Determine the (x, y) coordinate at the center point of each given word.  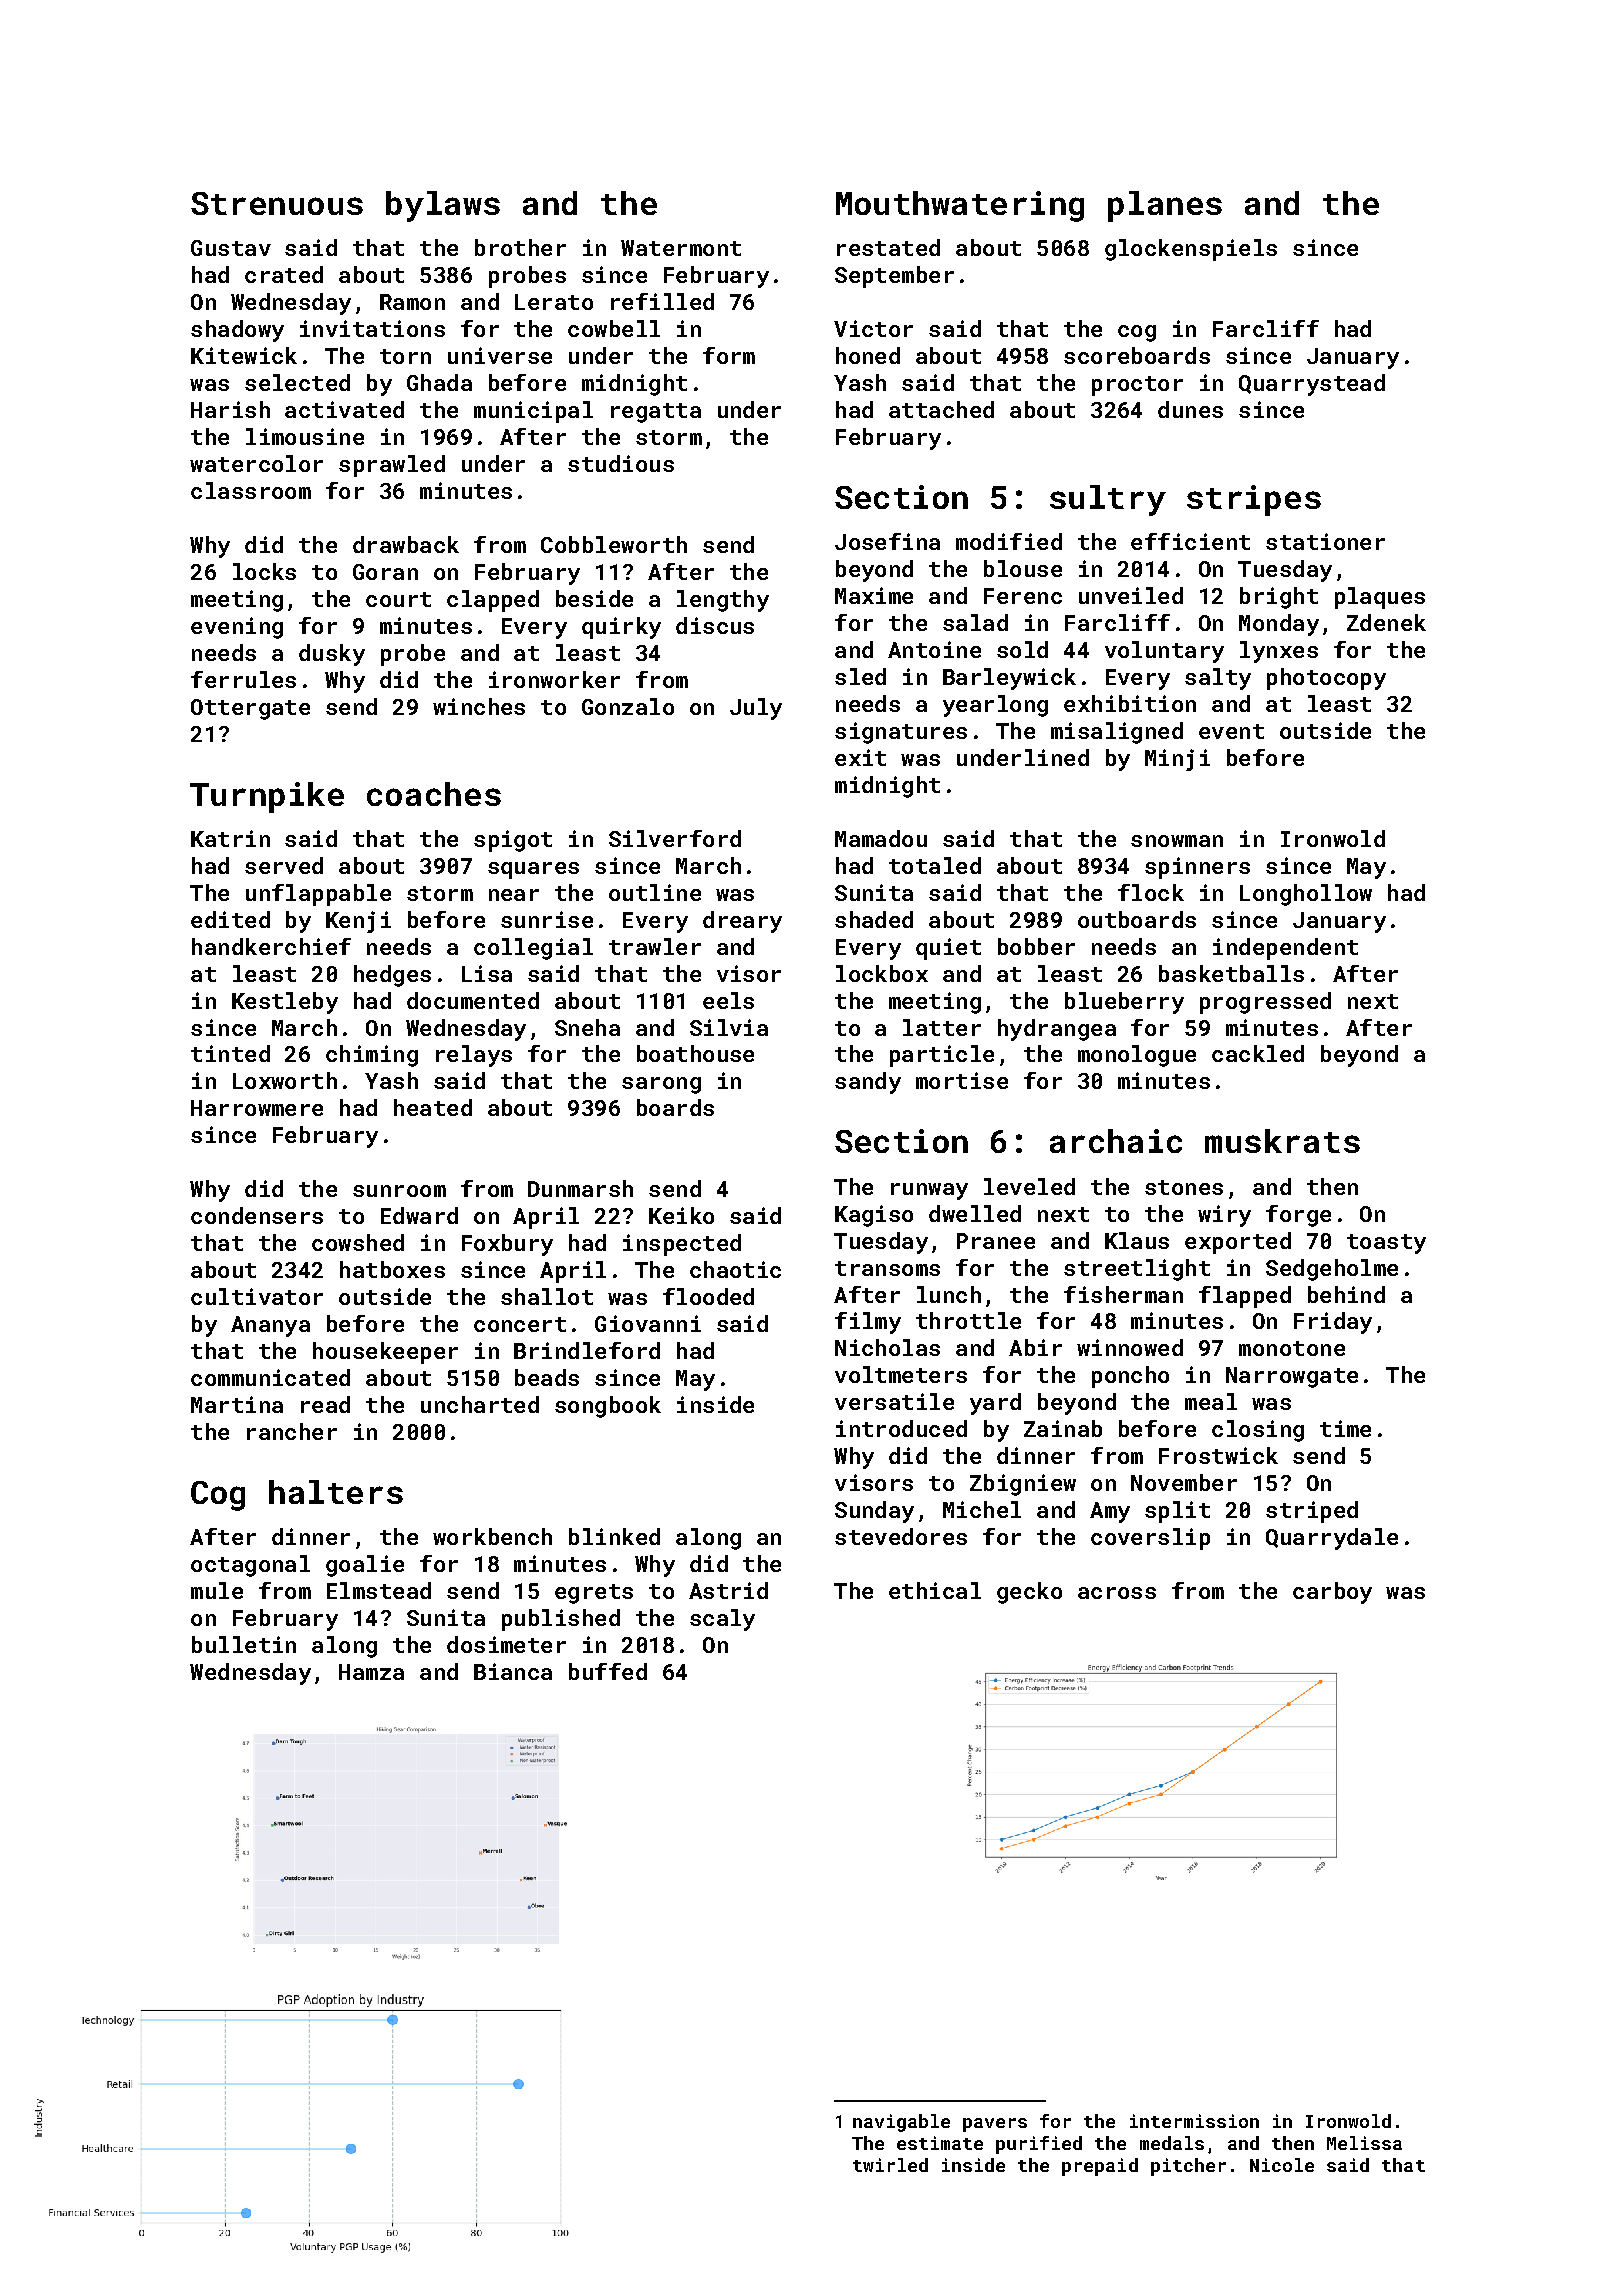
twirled (890, 2165)
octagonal (250, 1566)
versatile (894, 1401)
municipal (533, 412)
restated (888, 247)
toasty (1386, 1244)
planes (1165, 206)
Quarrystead (1312, 385)
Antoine (934, 649)
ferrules (243, 679)
